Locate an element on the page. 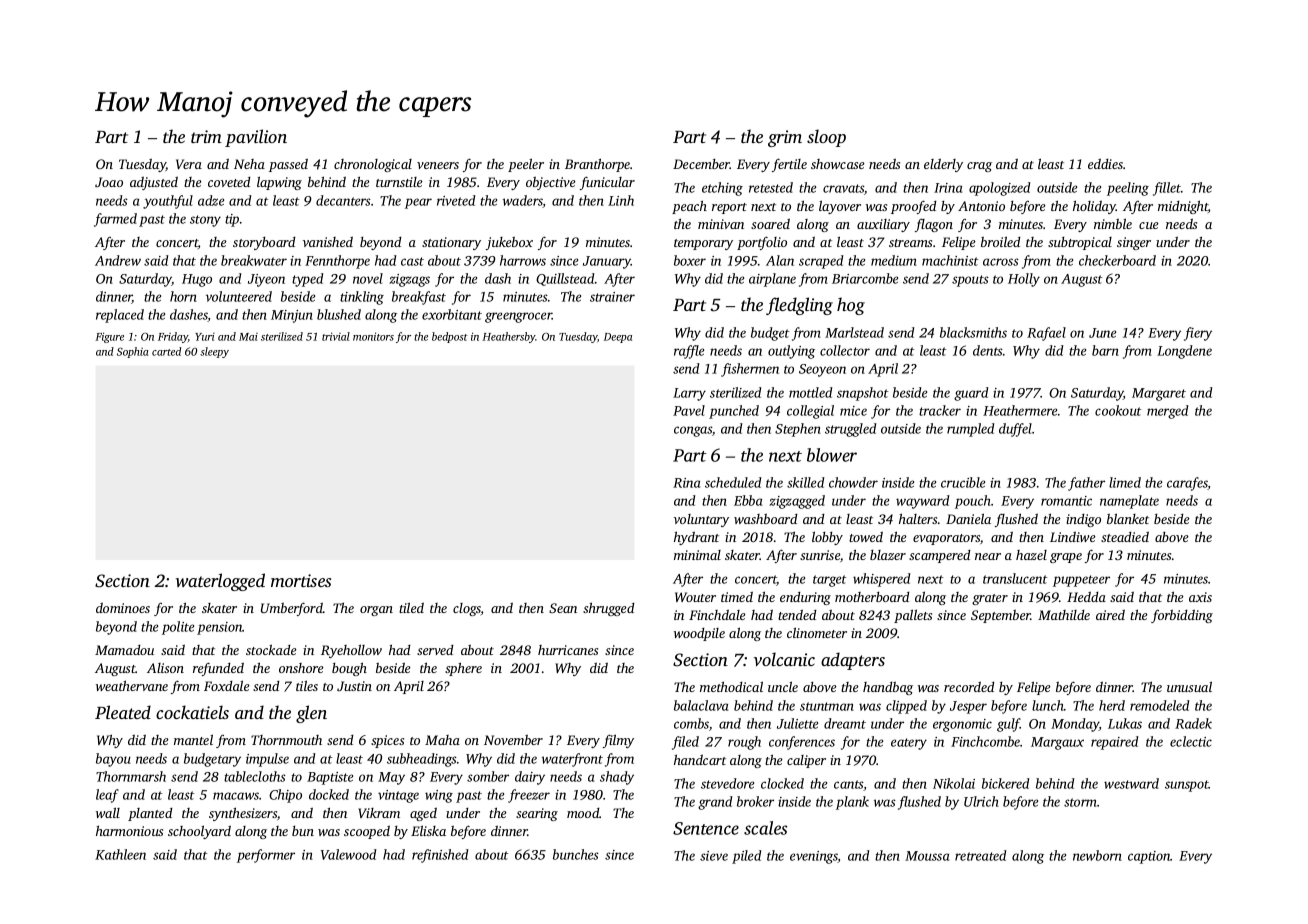 The height and width of the image is (924, 1308). sieve is located at coordinates (714, 856).
